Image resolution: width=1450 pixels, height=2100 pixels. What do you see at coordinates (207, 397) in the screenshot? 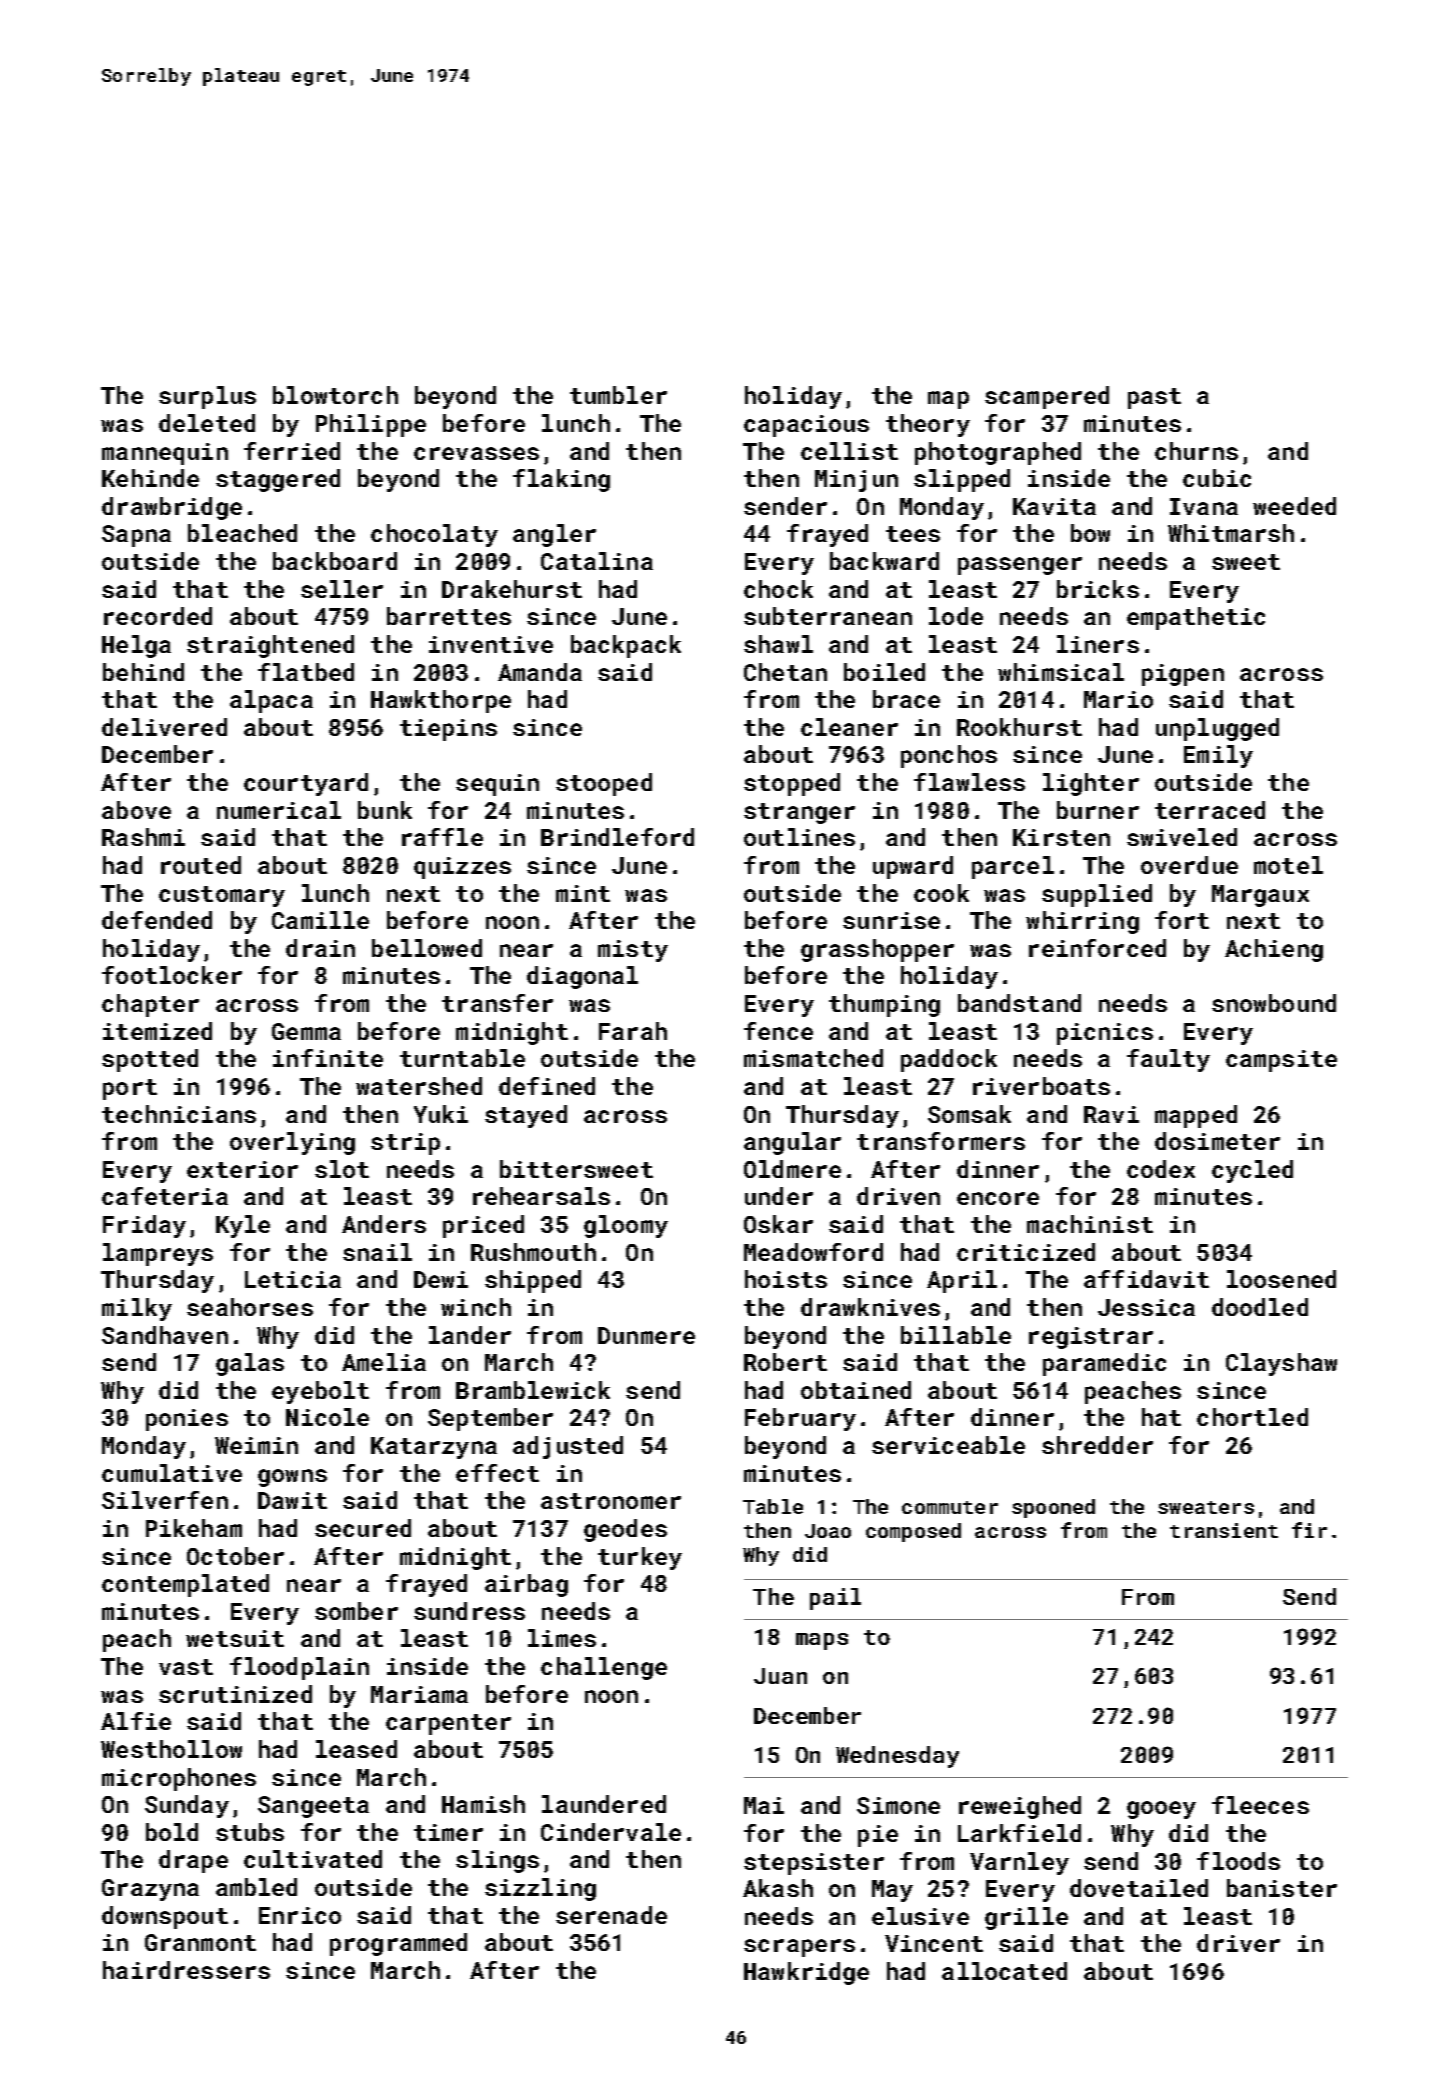
I see `surplus` at bounding box center [207, 397].
